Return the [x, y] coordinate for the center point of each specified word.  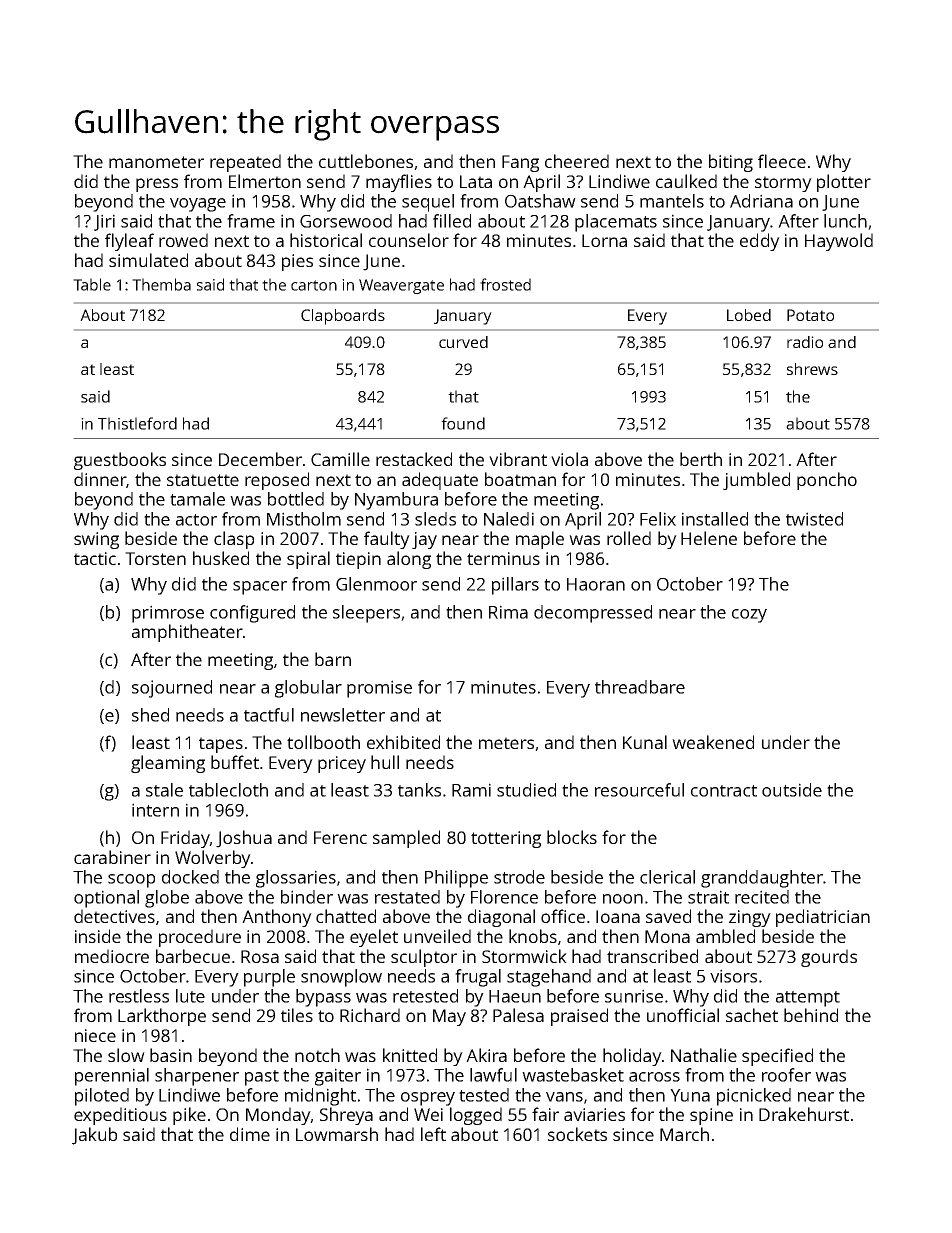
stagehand [549, 978]
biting [731, 163]
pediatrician [823, 918]
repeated [245, 163]
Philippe [456, 879]
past [262, 1078]
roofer [786, 1075]
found [463, 423]
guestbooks [120, 461]
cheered [577, 161]
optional [106, 899]
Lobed [749, 315]
